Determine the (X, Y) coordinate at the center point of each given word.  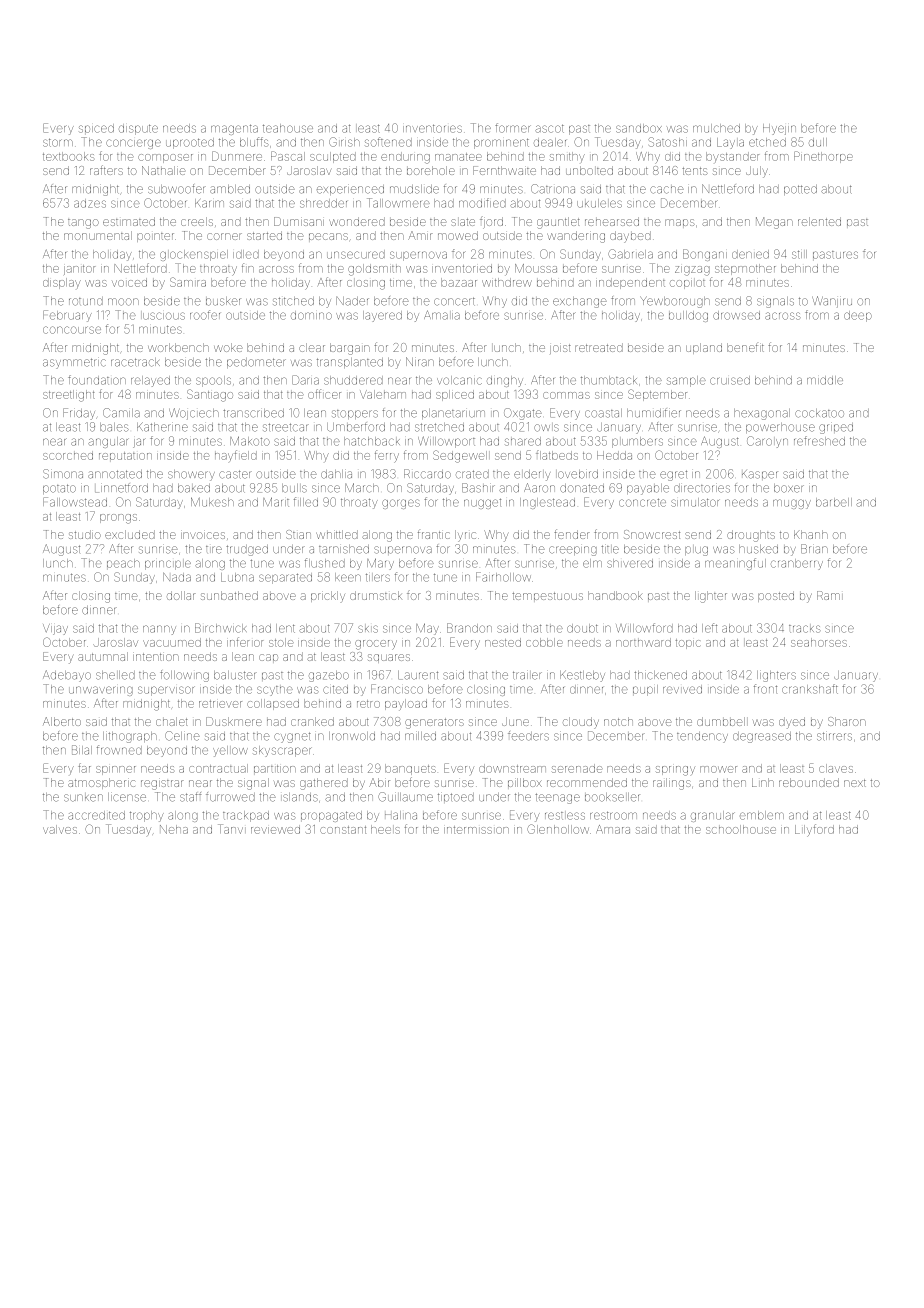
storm (58, 143)
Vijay (55, 629)
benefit (745, 347)
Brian (814, 549)
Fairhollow (503, 577)
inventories (432, 129)
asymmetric (74, 363)
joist (560, 349)
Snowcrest (652, 534)
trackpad (246, 816)
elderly (532, 475)
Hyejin (779, 129)
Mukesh (212, 502)
